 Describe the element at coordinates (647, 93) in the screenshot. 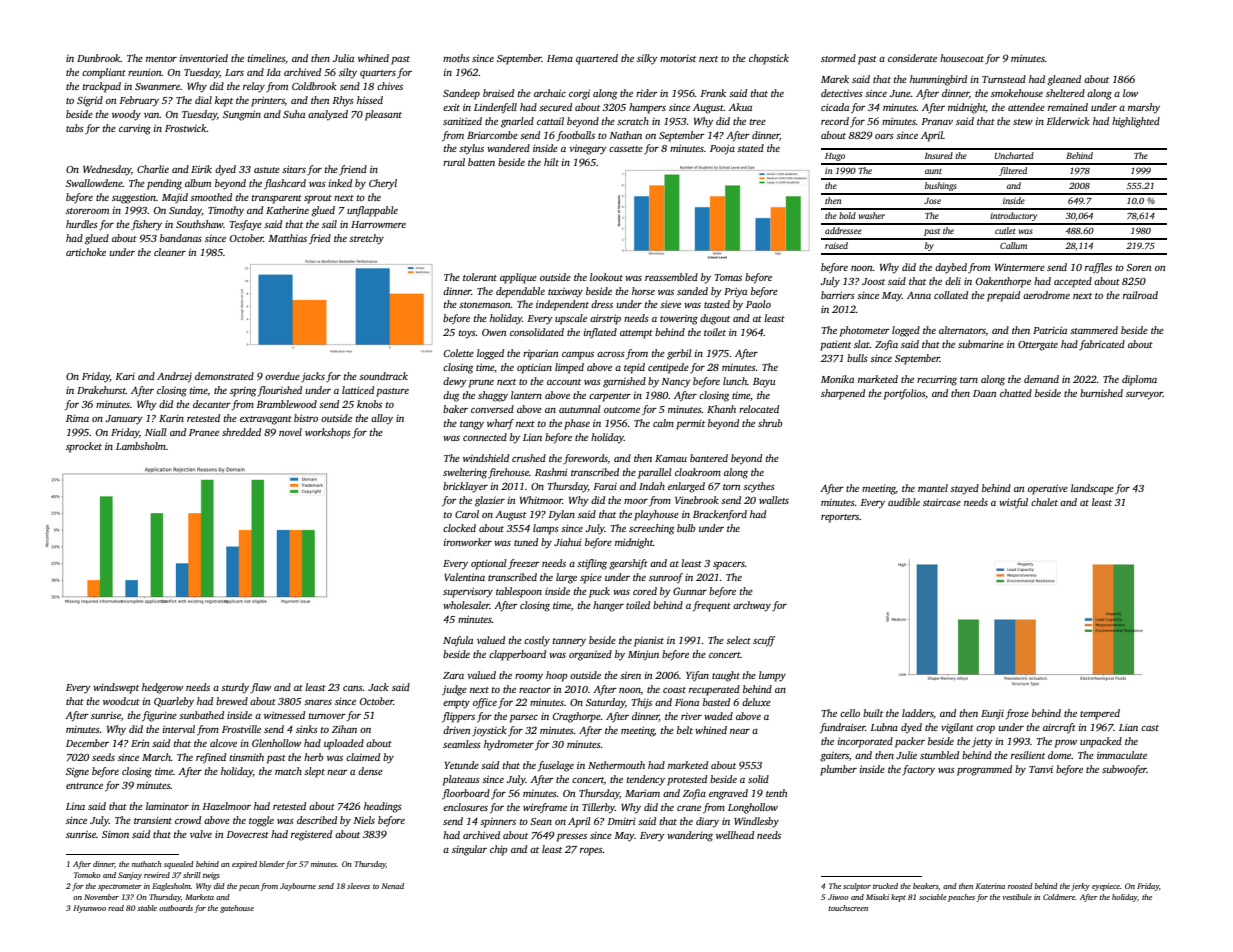

I see `rider` at that location.
